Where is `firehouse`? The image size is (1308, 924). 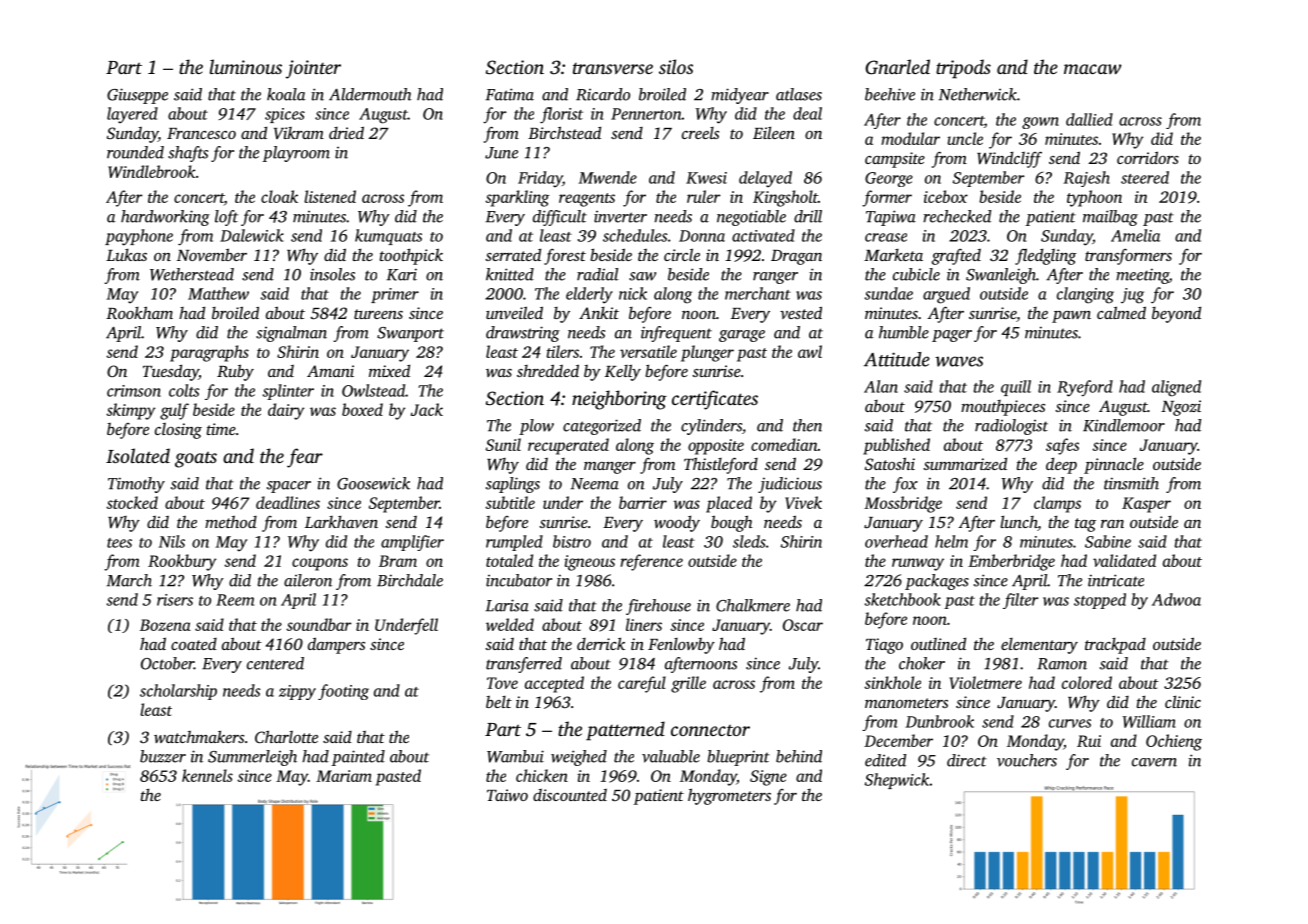
firehouse is located at coordinates (658, 607).
